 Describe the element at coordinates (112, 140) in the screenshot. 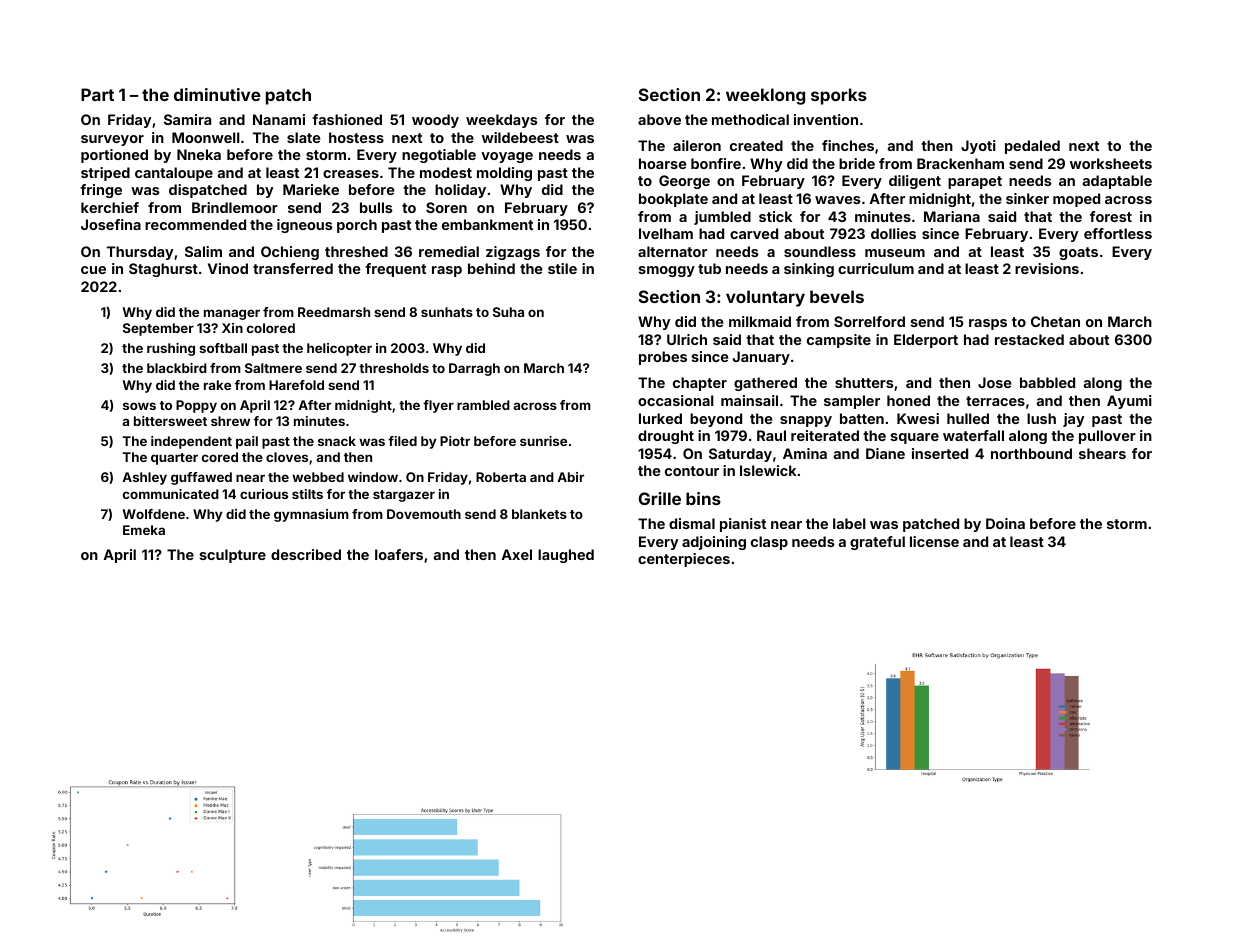

I see `surveyor` at that location.
